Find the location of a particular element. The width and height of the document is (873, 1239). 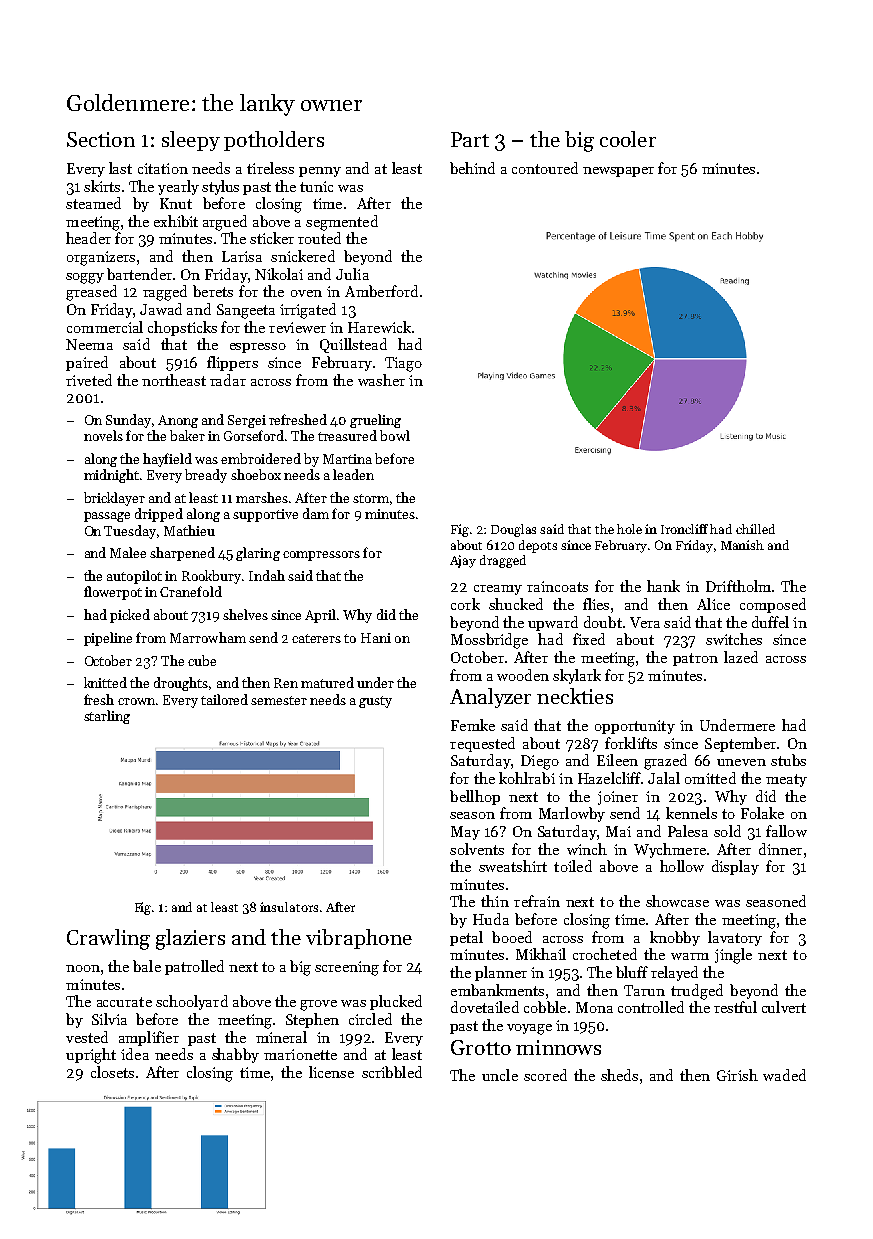

glaziers is located at coordinates (190, 939).
